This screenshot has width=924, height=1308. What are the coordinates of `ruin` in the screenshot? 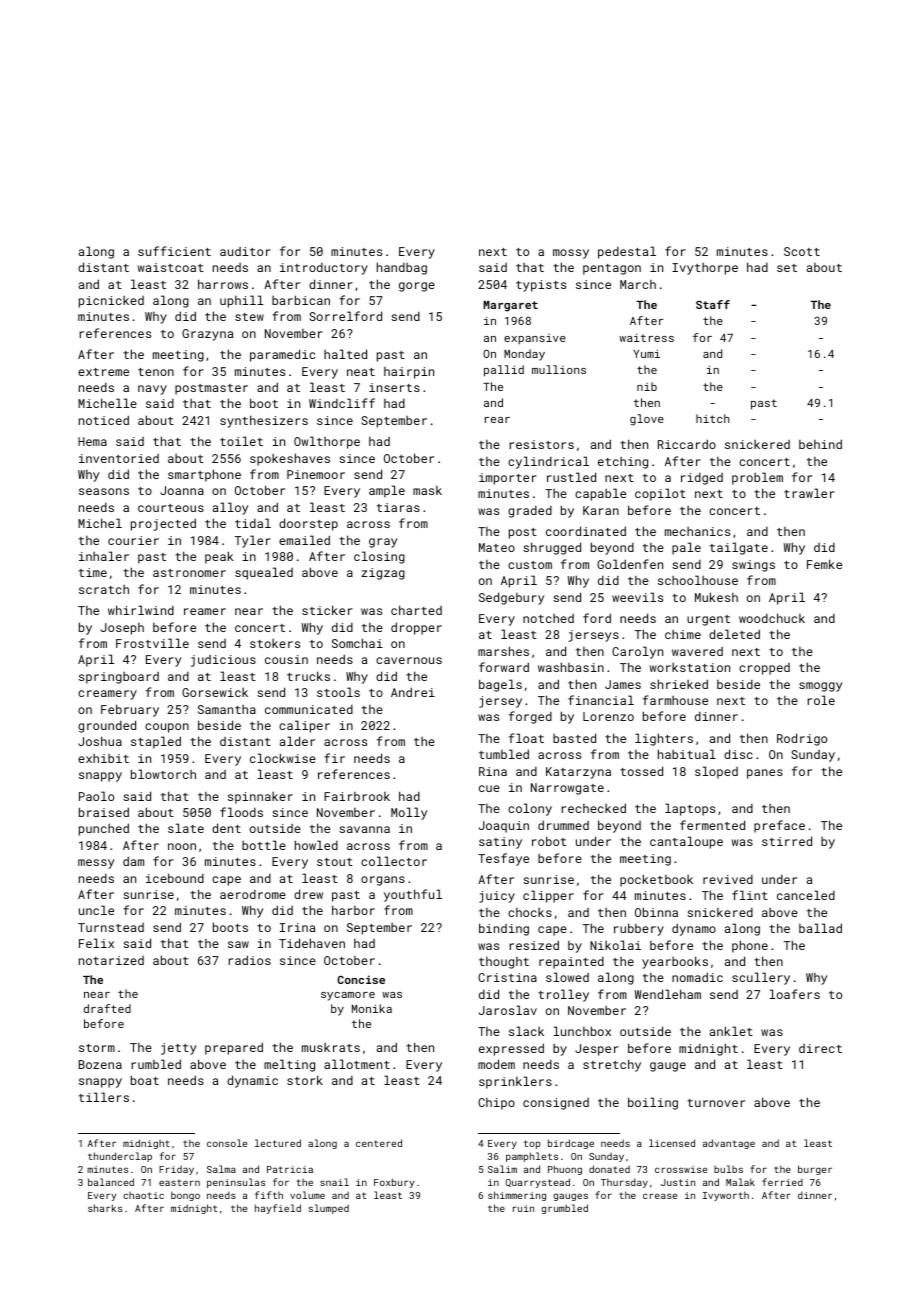 It's located at (523, 1208).
